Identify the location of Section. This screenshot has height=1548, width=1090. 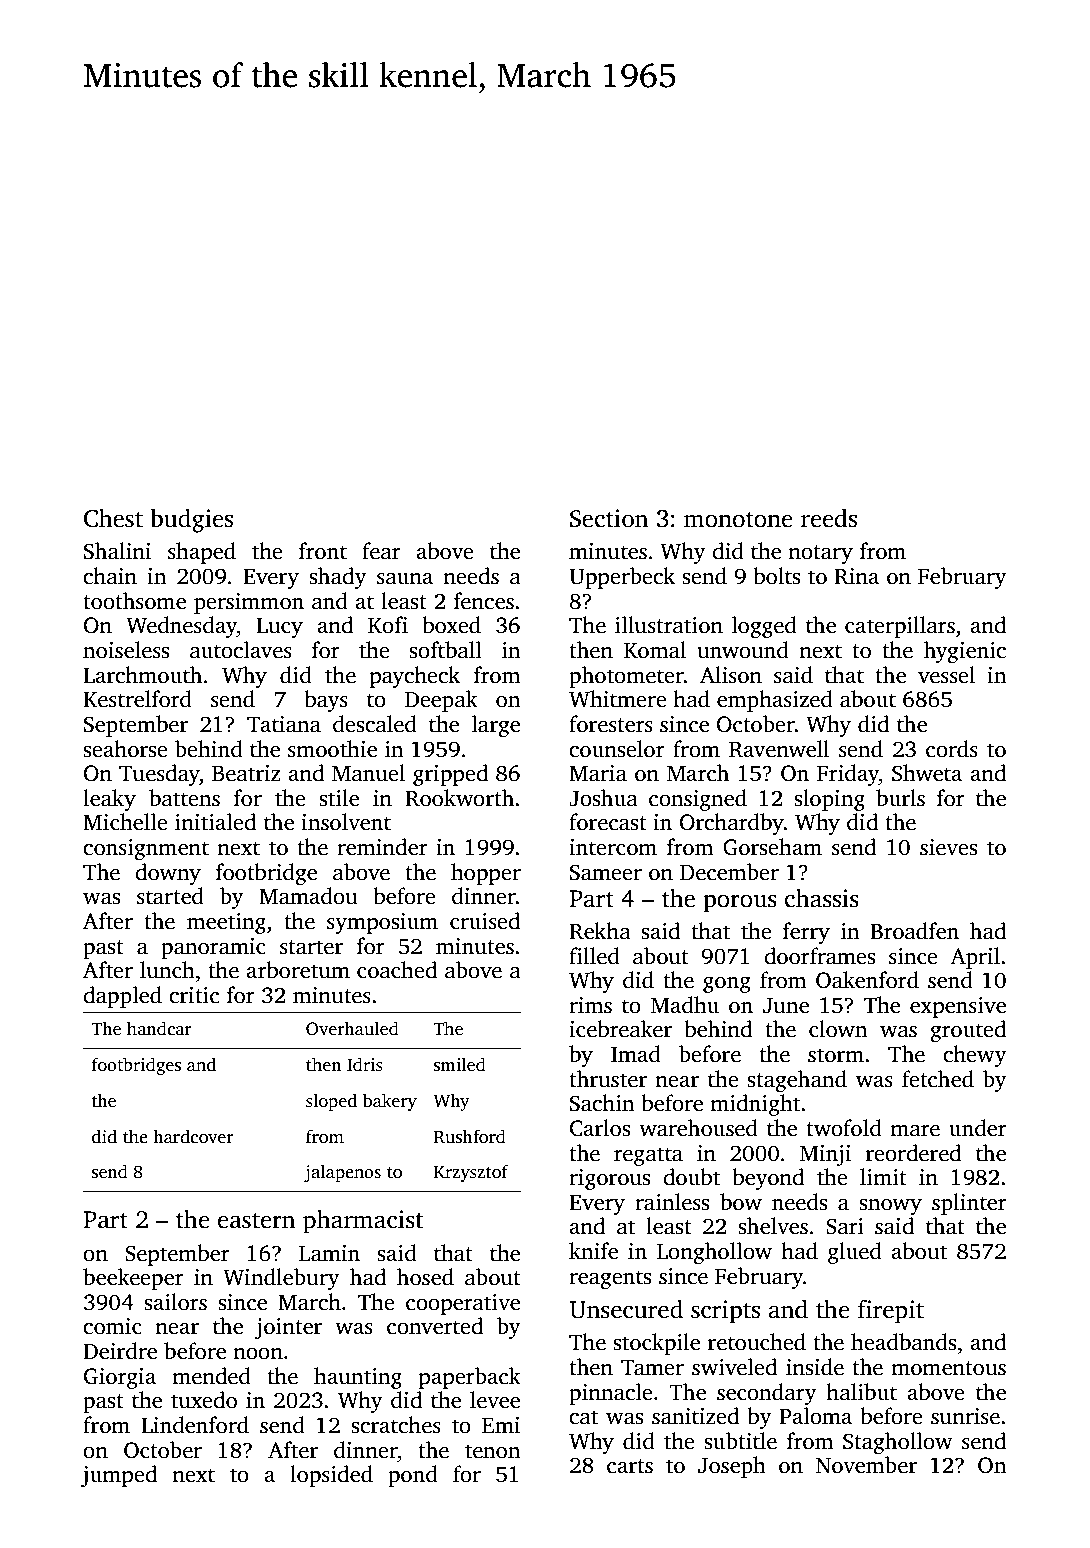
(609, 518).
